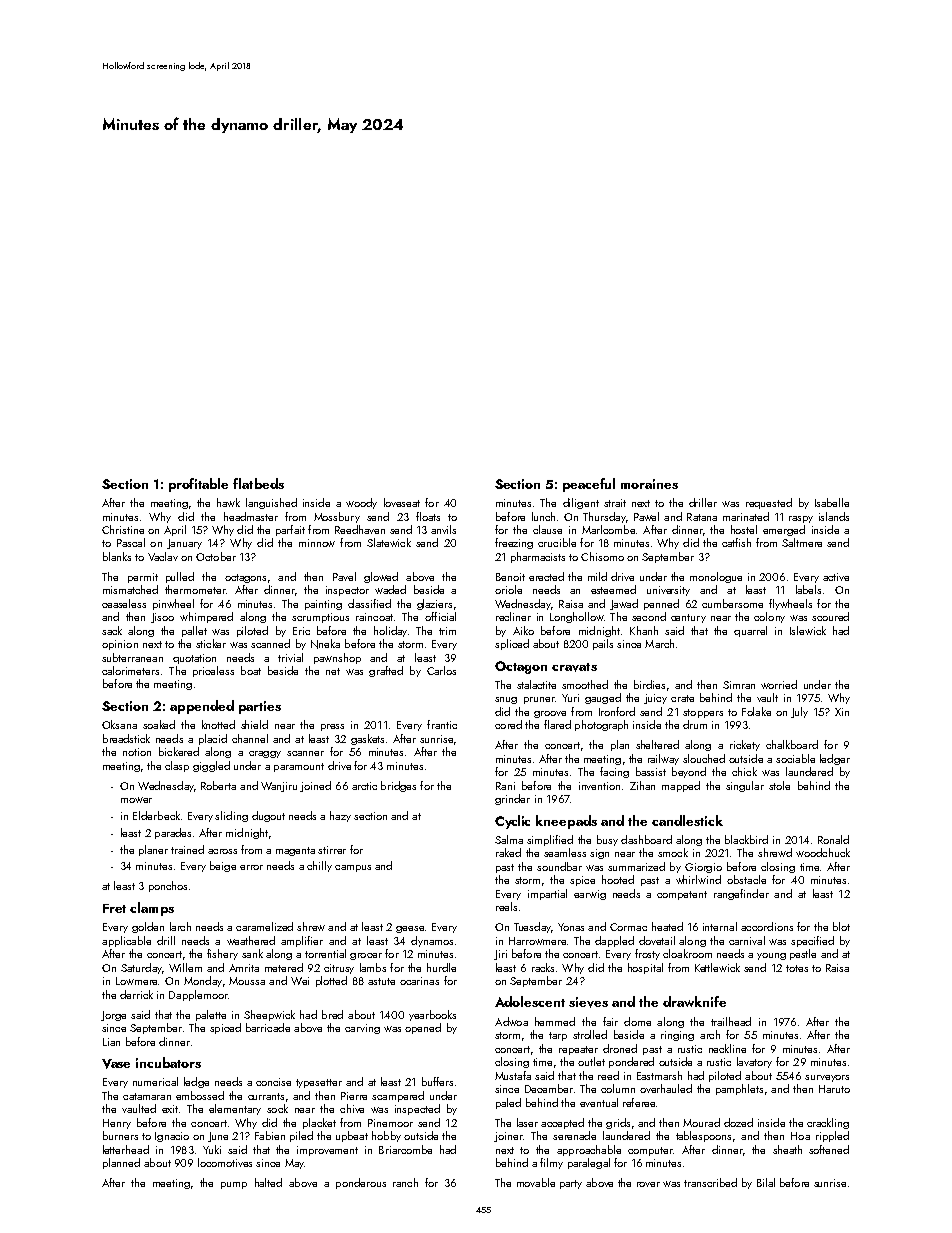 The image size is (952, 1233). Describe the element at coordinates (537, 941) in the image. I see `Harrowmere` at that location.
